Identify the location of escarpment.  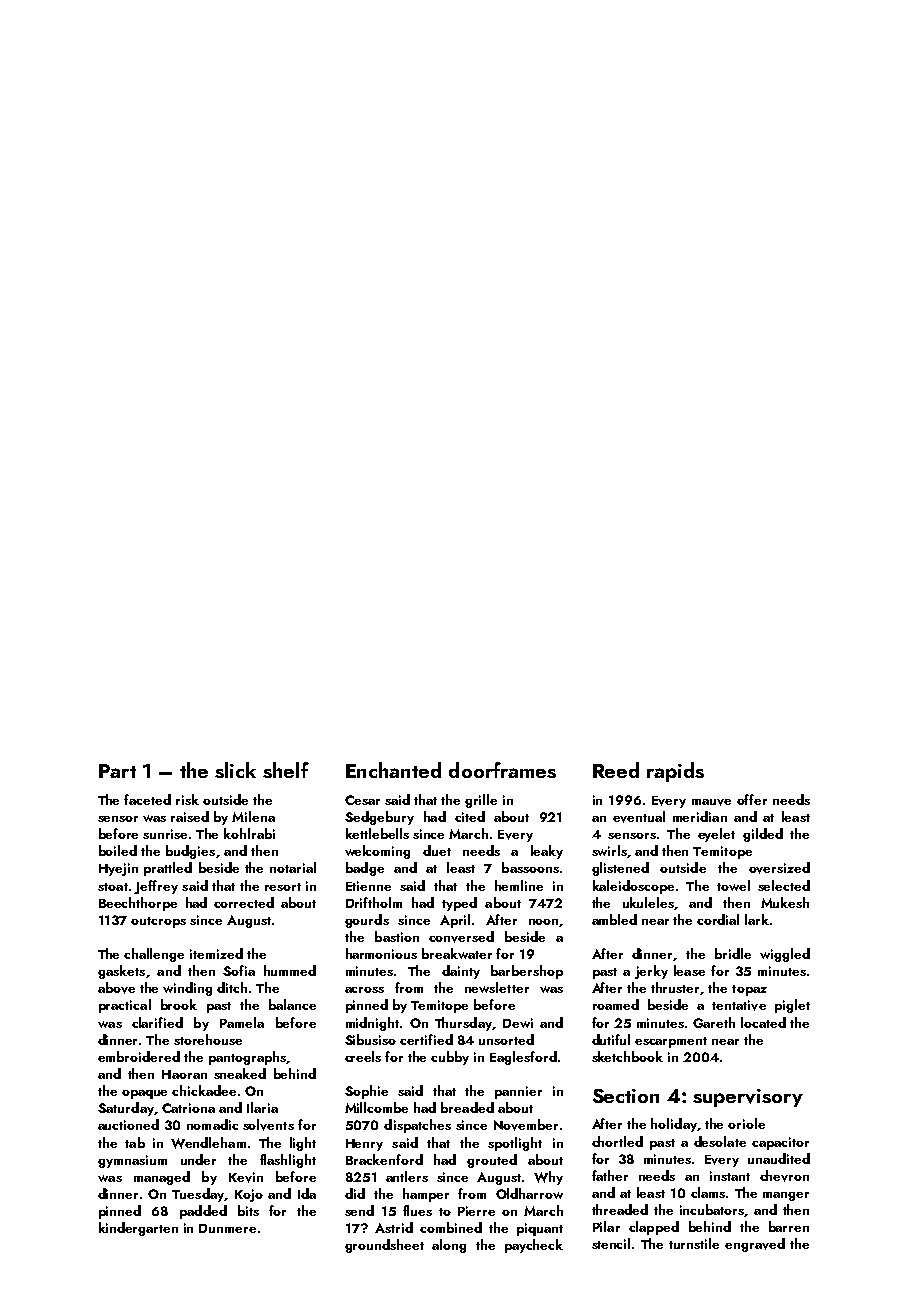
(671, 1042).
